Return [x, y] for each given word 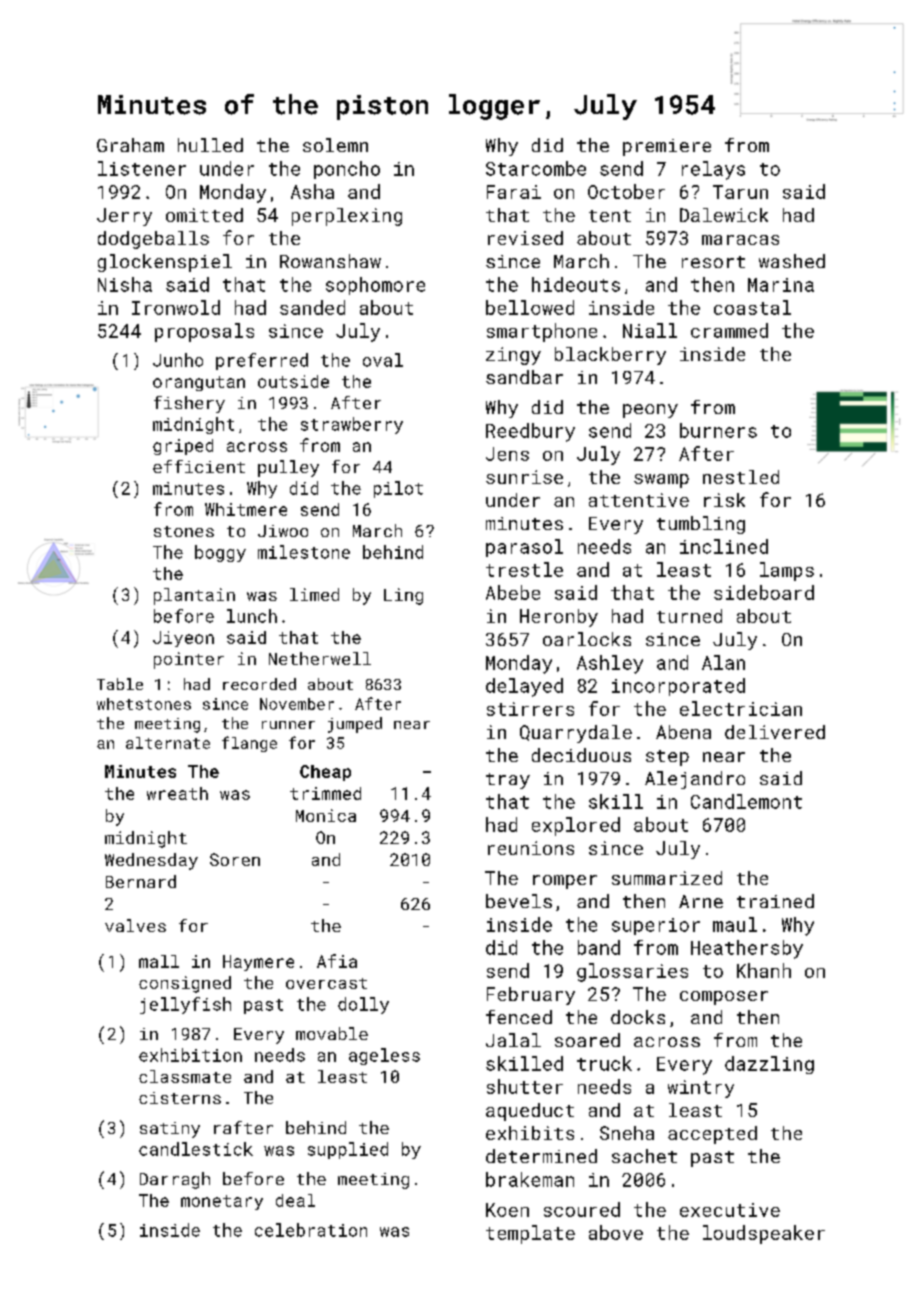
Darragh [175, 1180]
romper [565, 882]
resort [713, 262]
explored [576, 826]
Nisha [125, 284]
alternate [168, 743]
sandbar [524, 377]
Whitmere [246, 509]
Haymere [258, 963]
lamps [787, 571]
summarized [667, 878]
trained [775, 901]
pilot [398, 489]
